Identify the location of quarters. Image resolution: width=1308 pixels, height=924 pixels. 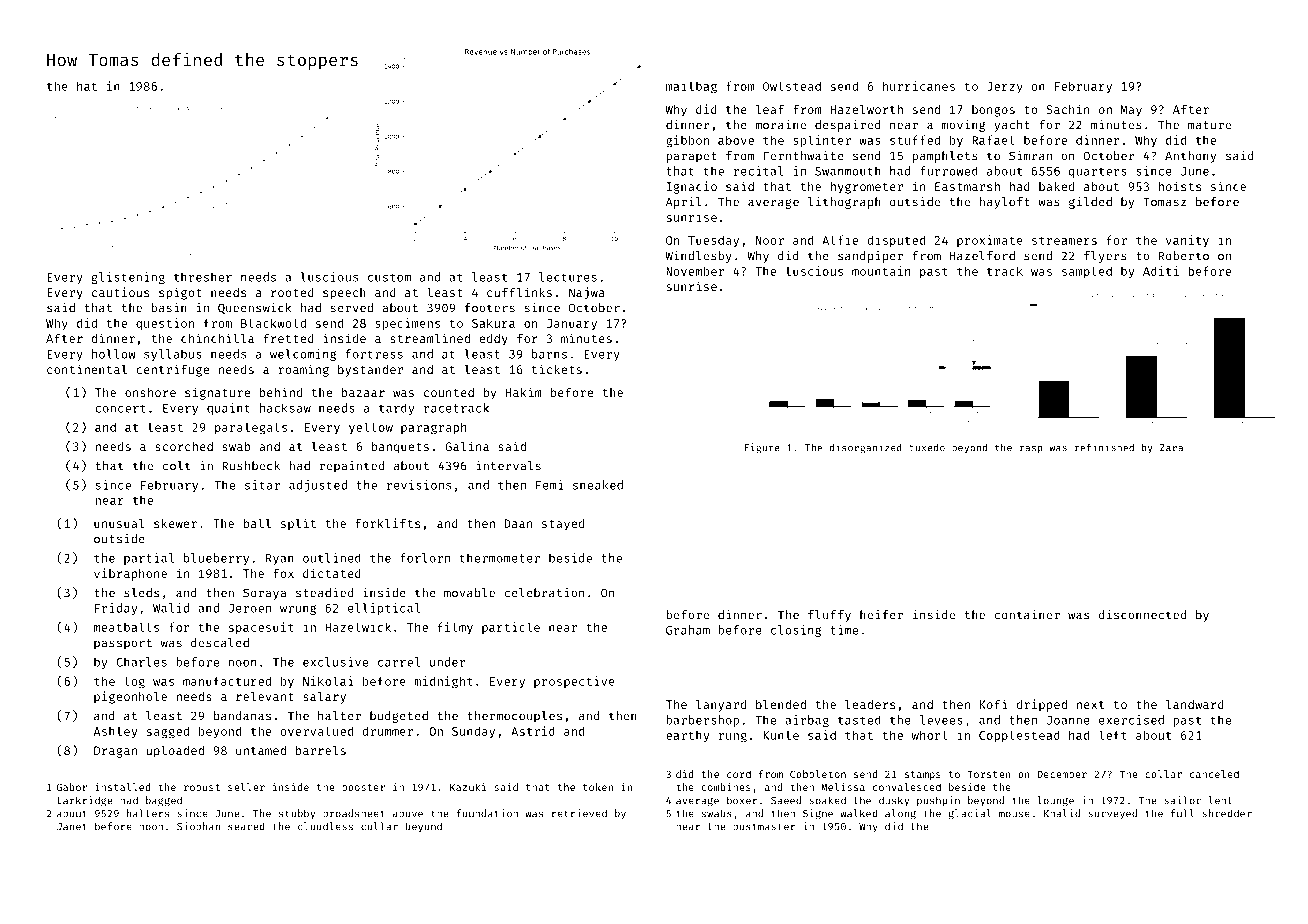
(1098, 172).
